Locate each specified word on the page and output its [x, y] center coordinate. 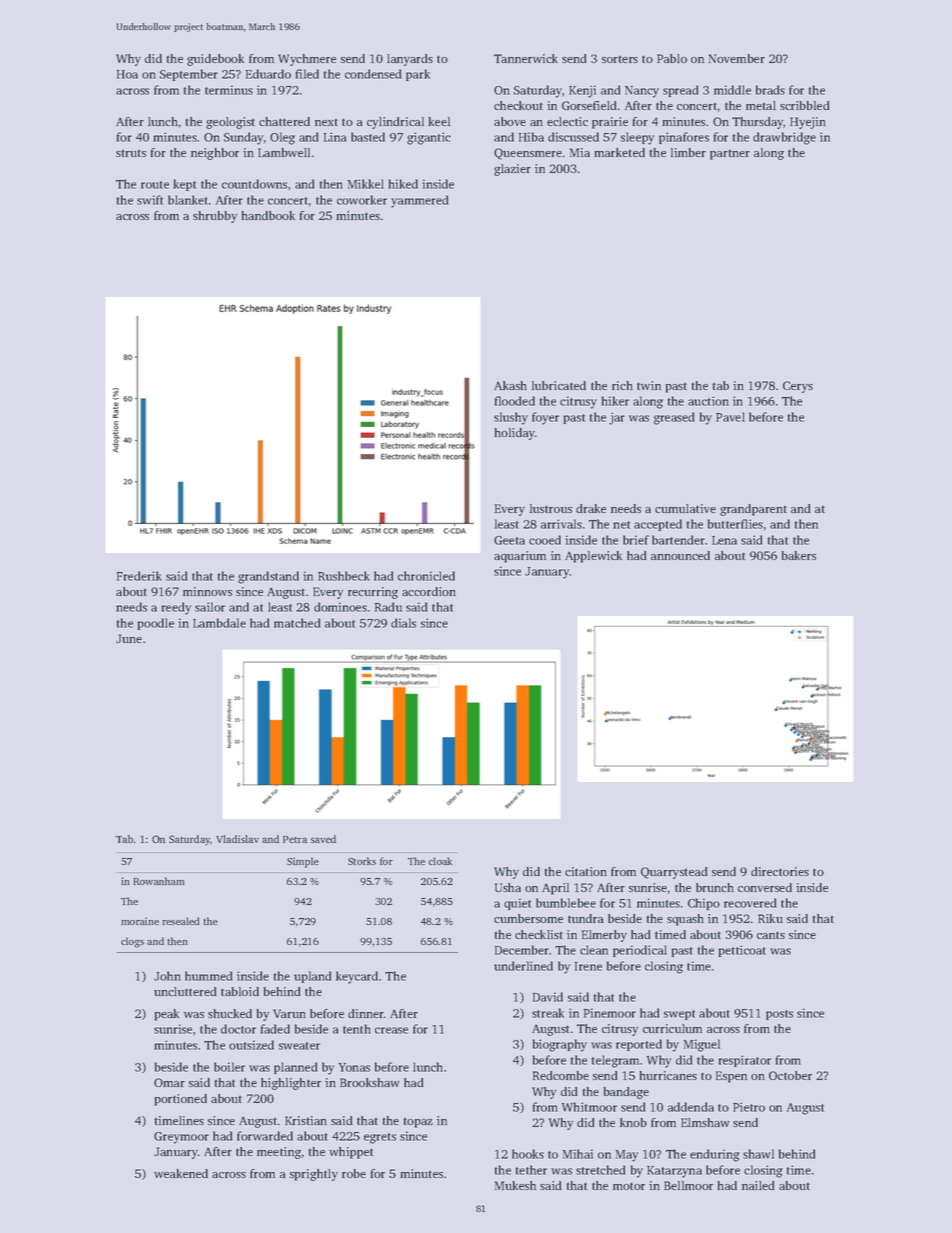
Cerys [798, 387]
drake [591, 508]
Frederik [139, 576]
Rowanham [158, 881]
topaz [418, 1122]
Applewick [593, 557]
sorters [620, 59]
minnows [207, 591]
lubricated [559, 385]
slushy [511, 418]
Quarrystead [674, 873]
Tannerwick [526, 58]
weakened [181, 1173]
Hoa [127, 74]
